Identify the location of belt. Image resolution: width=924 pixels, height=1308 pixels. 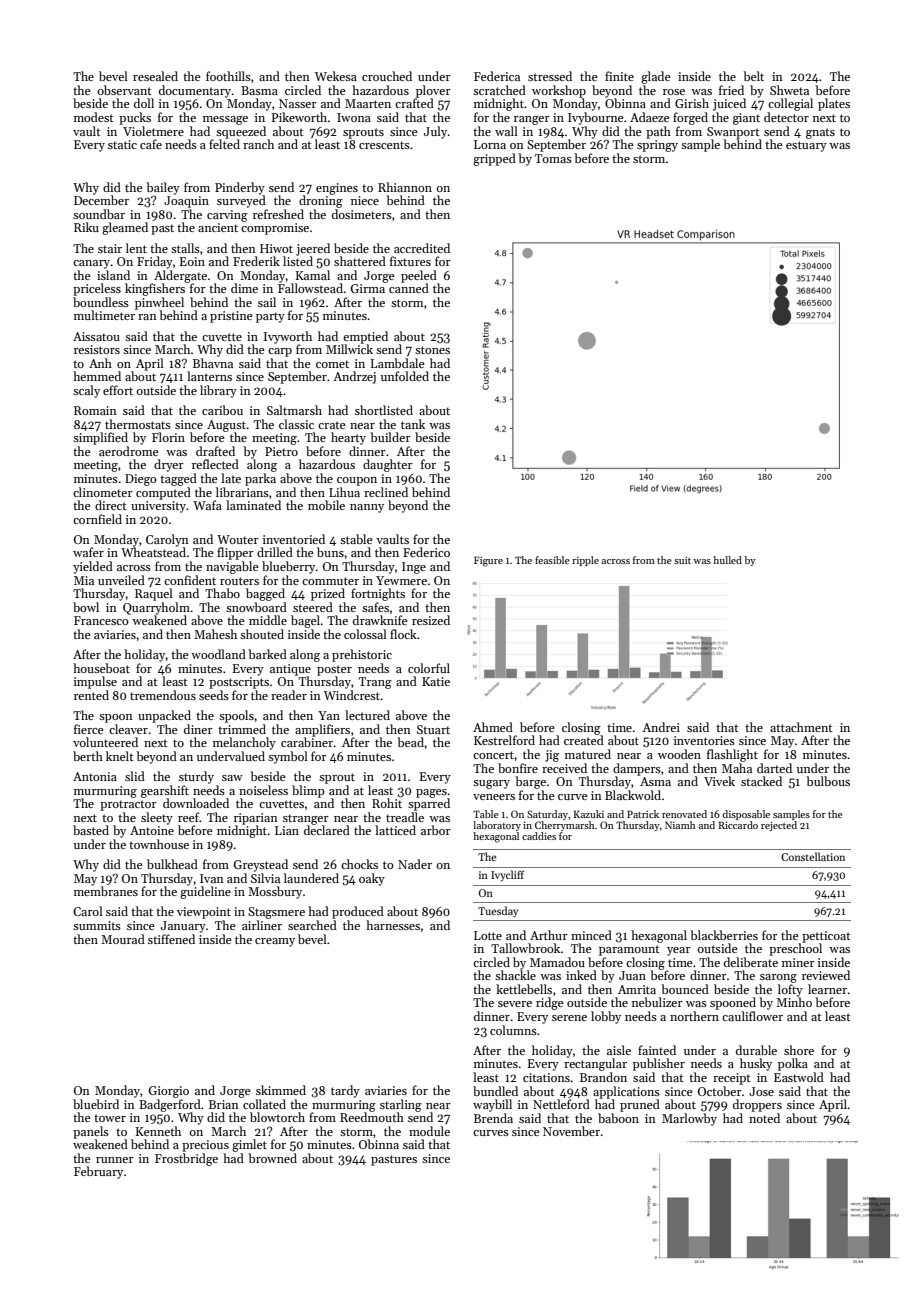
(753, 76).
